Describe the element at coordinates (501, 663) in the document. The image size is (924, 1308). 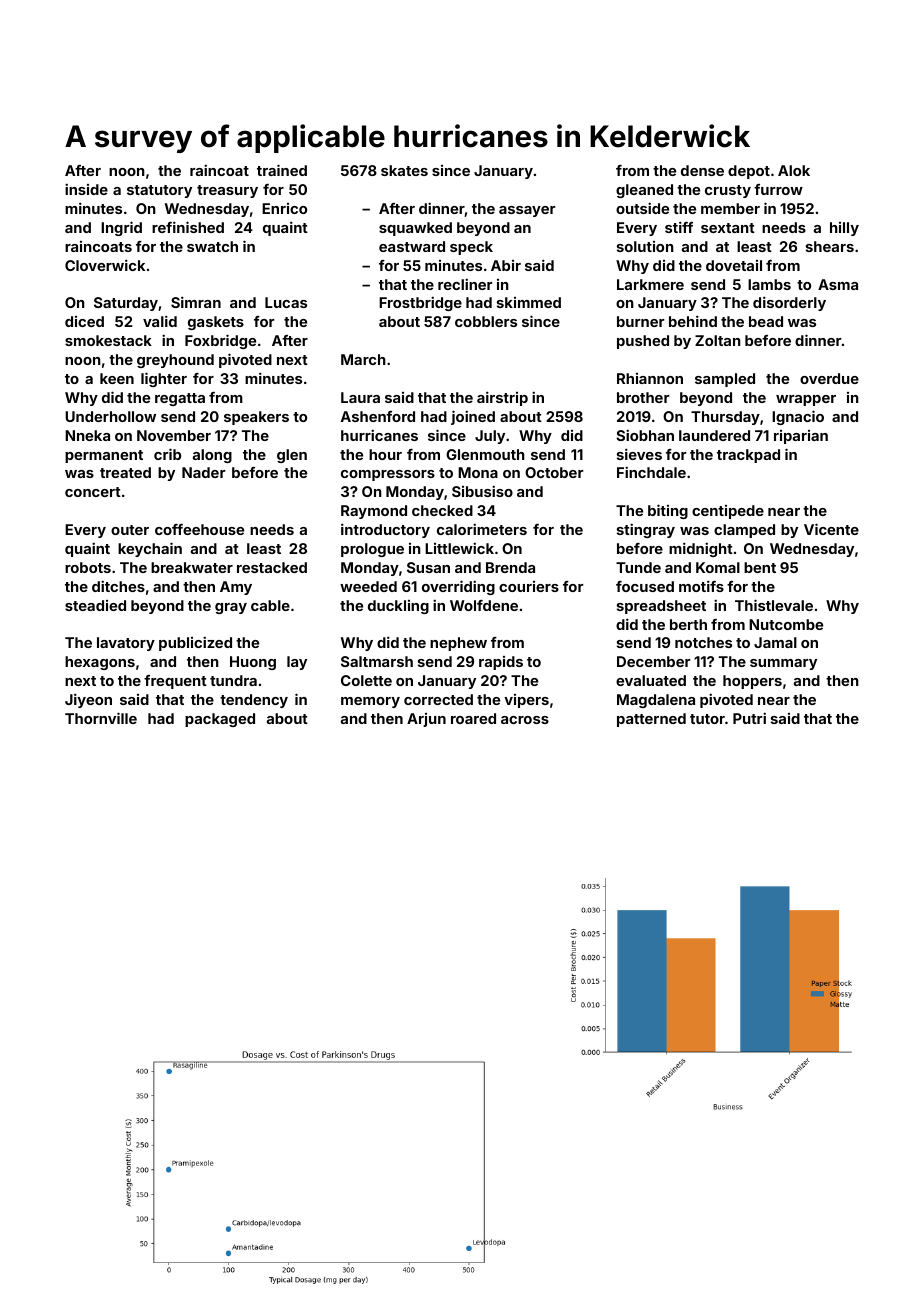
I see `rapids` at that location.
